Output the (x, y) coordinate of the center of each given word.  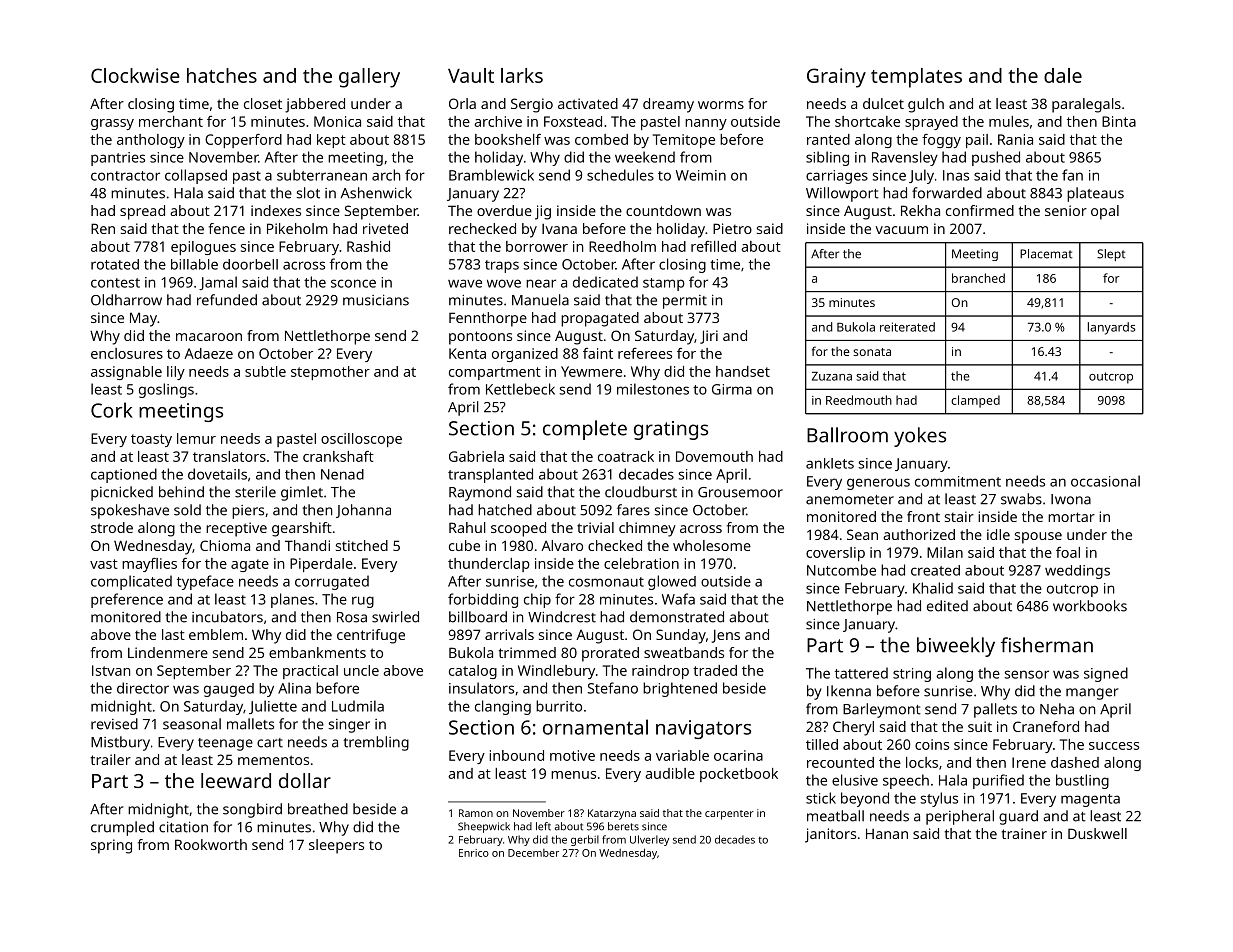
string (912, 675)
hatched (505, 510)
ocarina (738, 755)
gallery (369, 78)
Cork (112, 410)
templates (916, 78)
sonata (872, 352)
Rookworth (211, 844)
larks (522, 75)
